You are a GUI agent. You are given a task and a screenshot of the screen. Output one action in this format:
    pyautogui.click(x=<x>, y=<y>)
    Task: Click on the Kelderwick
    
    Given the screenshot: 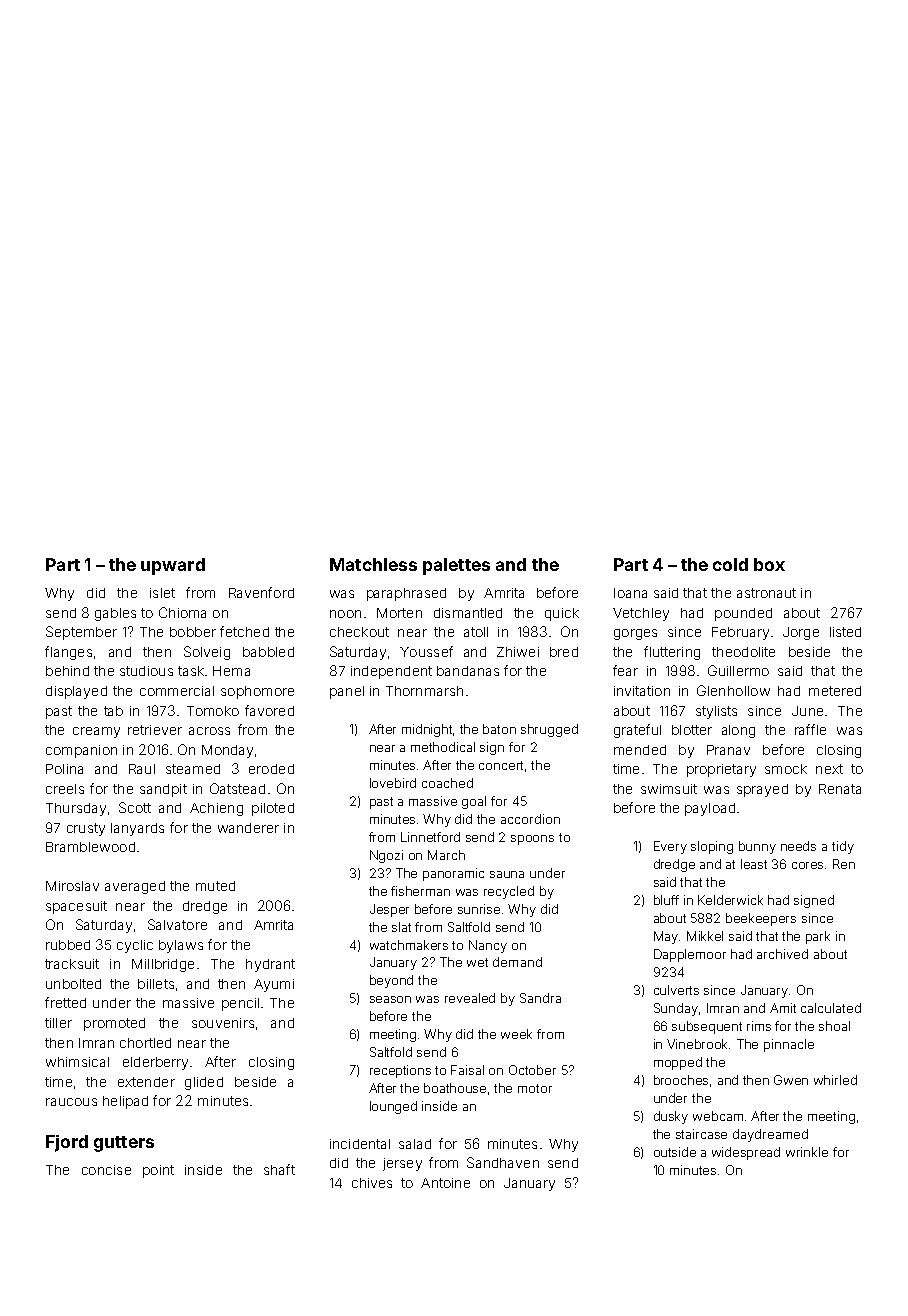 What is the action you would take?
    pyautogui.click(x=730, y=900)
